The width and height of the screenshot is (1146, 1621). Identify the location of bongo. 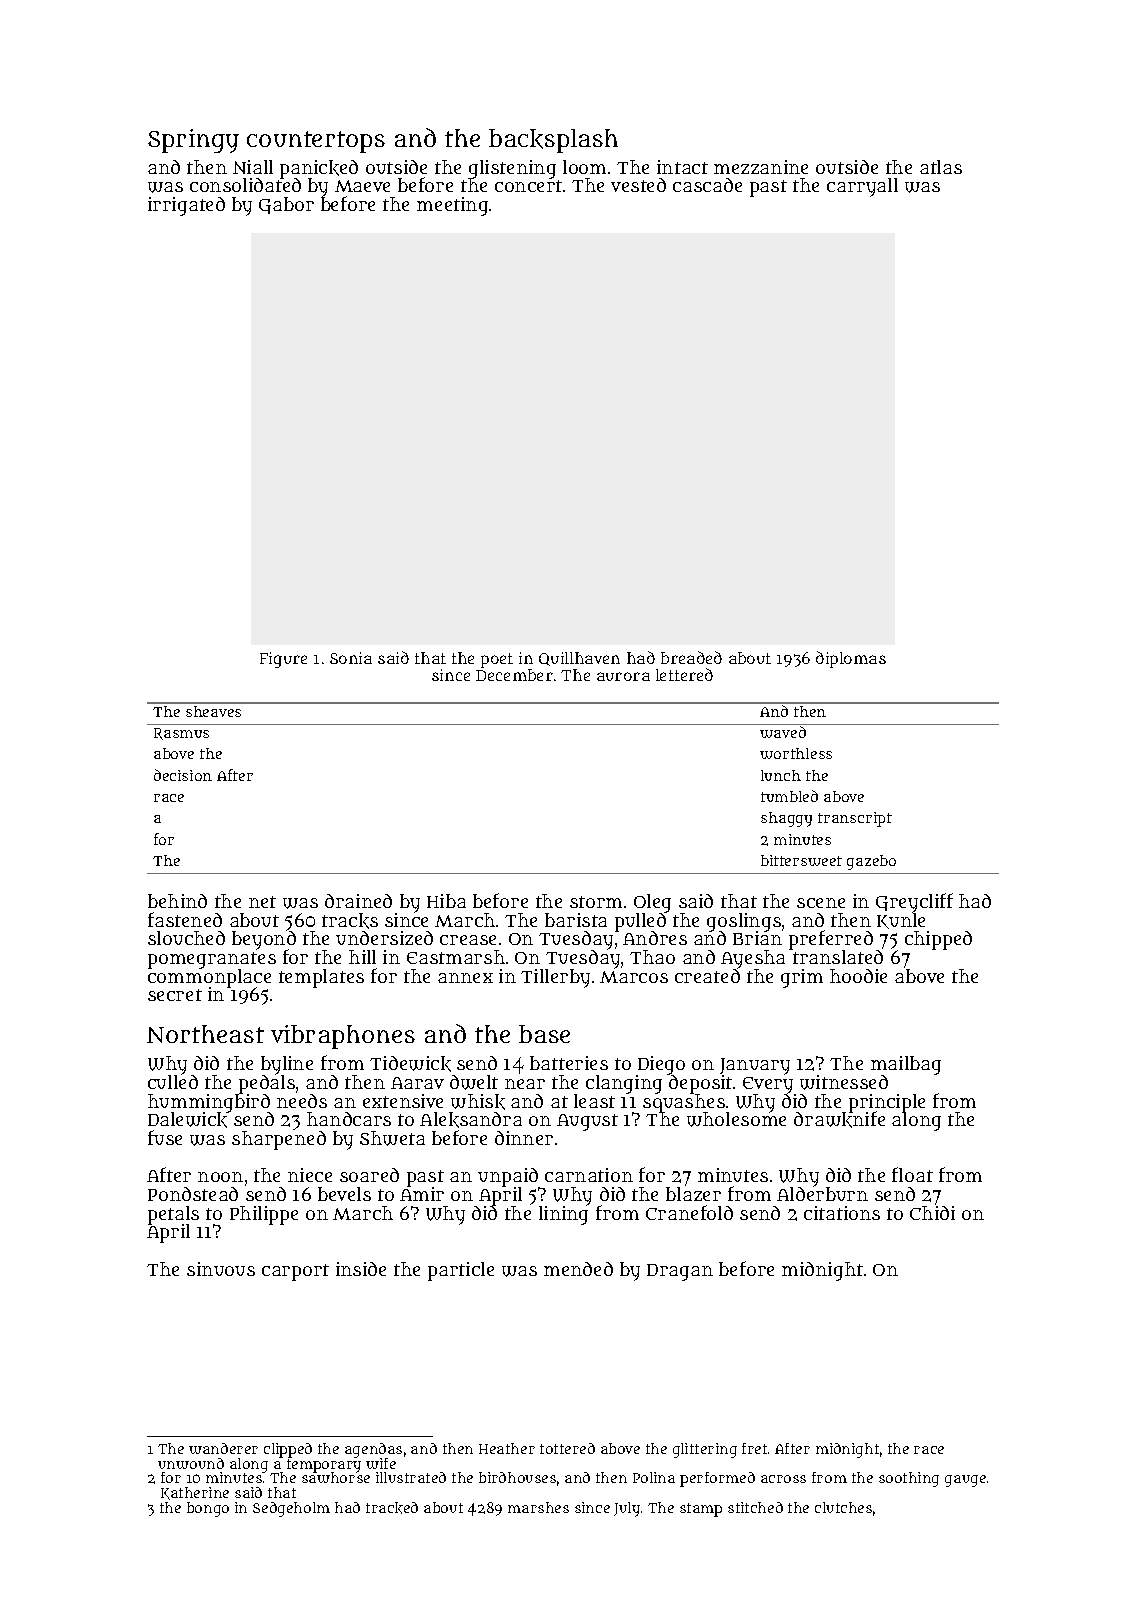
(208, 1509).
